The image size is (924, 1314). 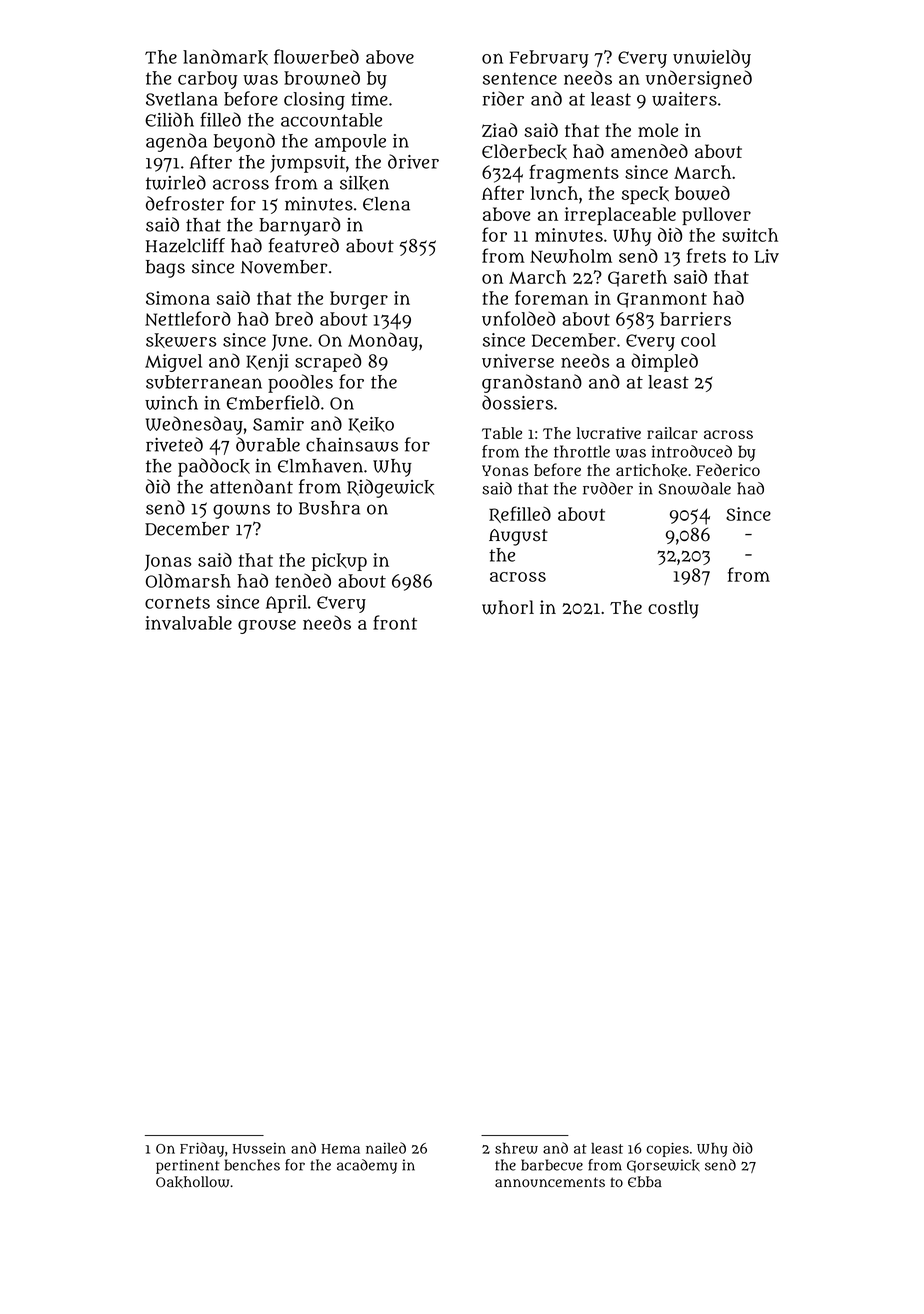 I want to click on cool, so click(x=698, y=340).
